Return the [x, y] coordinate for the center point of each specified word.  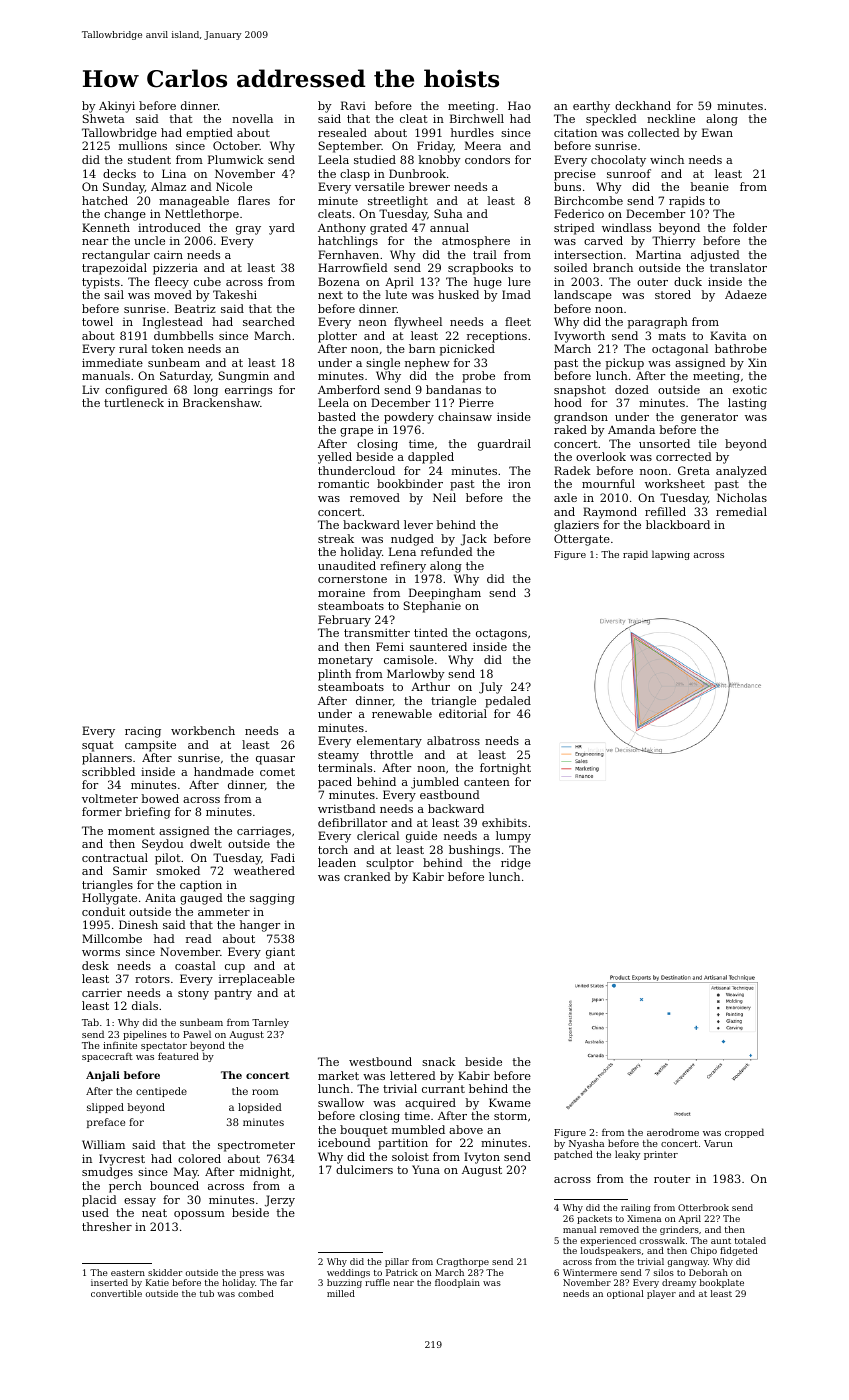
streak [336, 538]
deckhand [643, 105]
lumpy [513, 837]
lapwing [671, 555]
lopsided [260, 1108]
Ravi [353, 105]
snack [439, 1061]
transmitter [377, 632]
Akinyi [117, 107]
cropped [744, 1133]
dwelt [206, 843]
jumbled [435, 783]
